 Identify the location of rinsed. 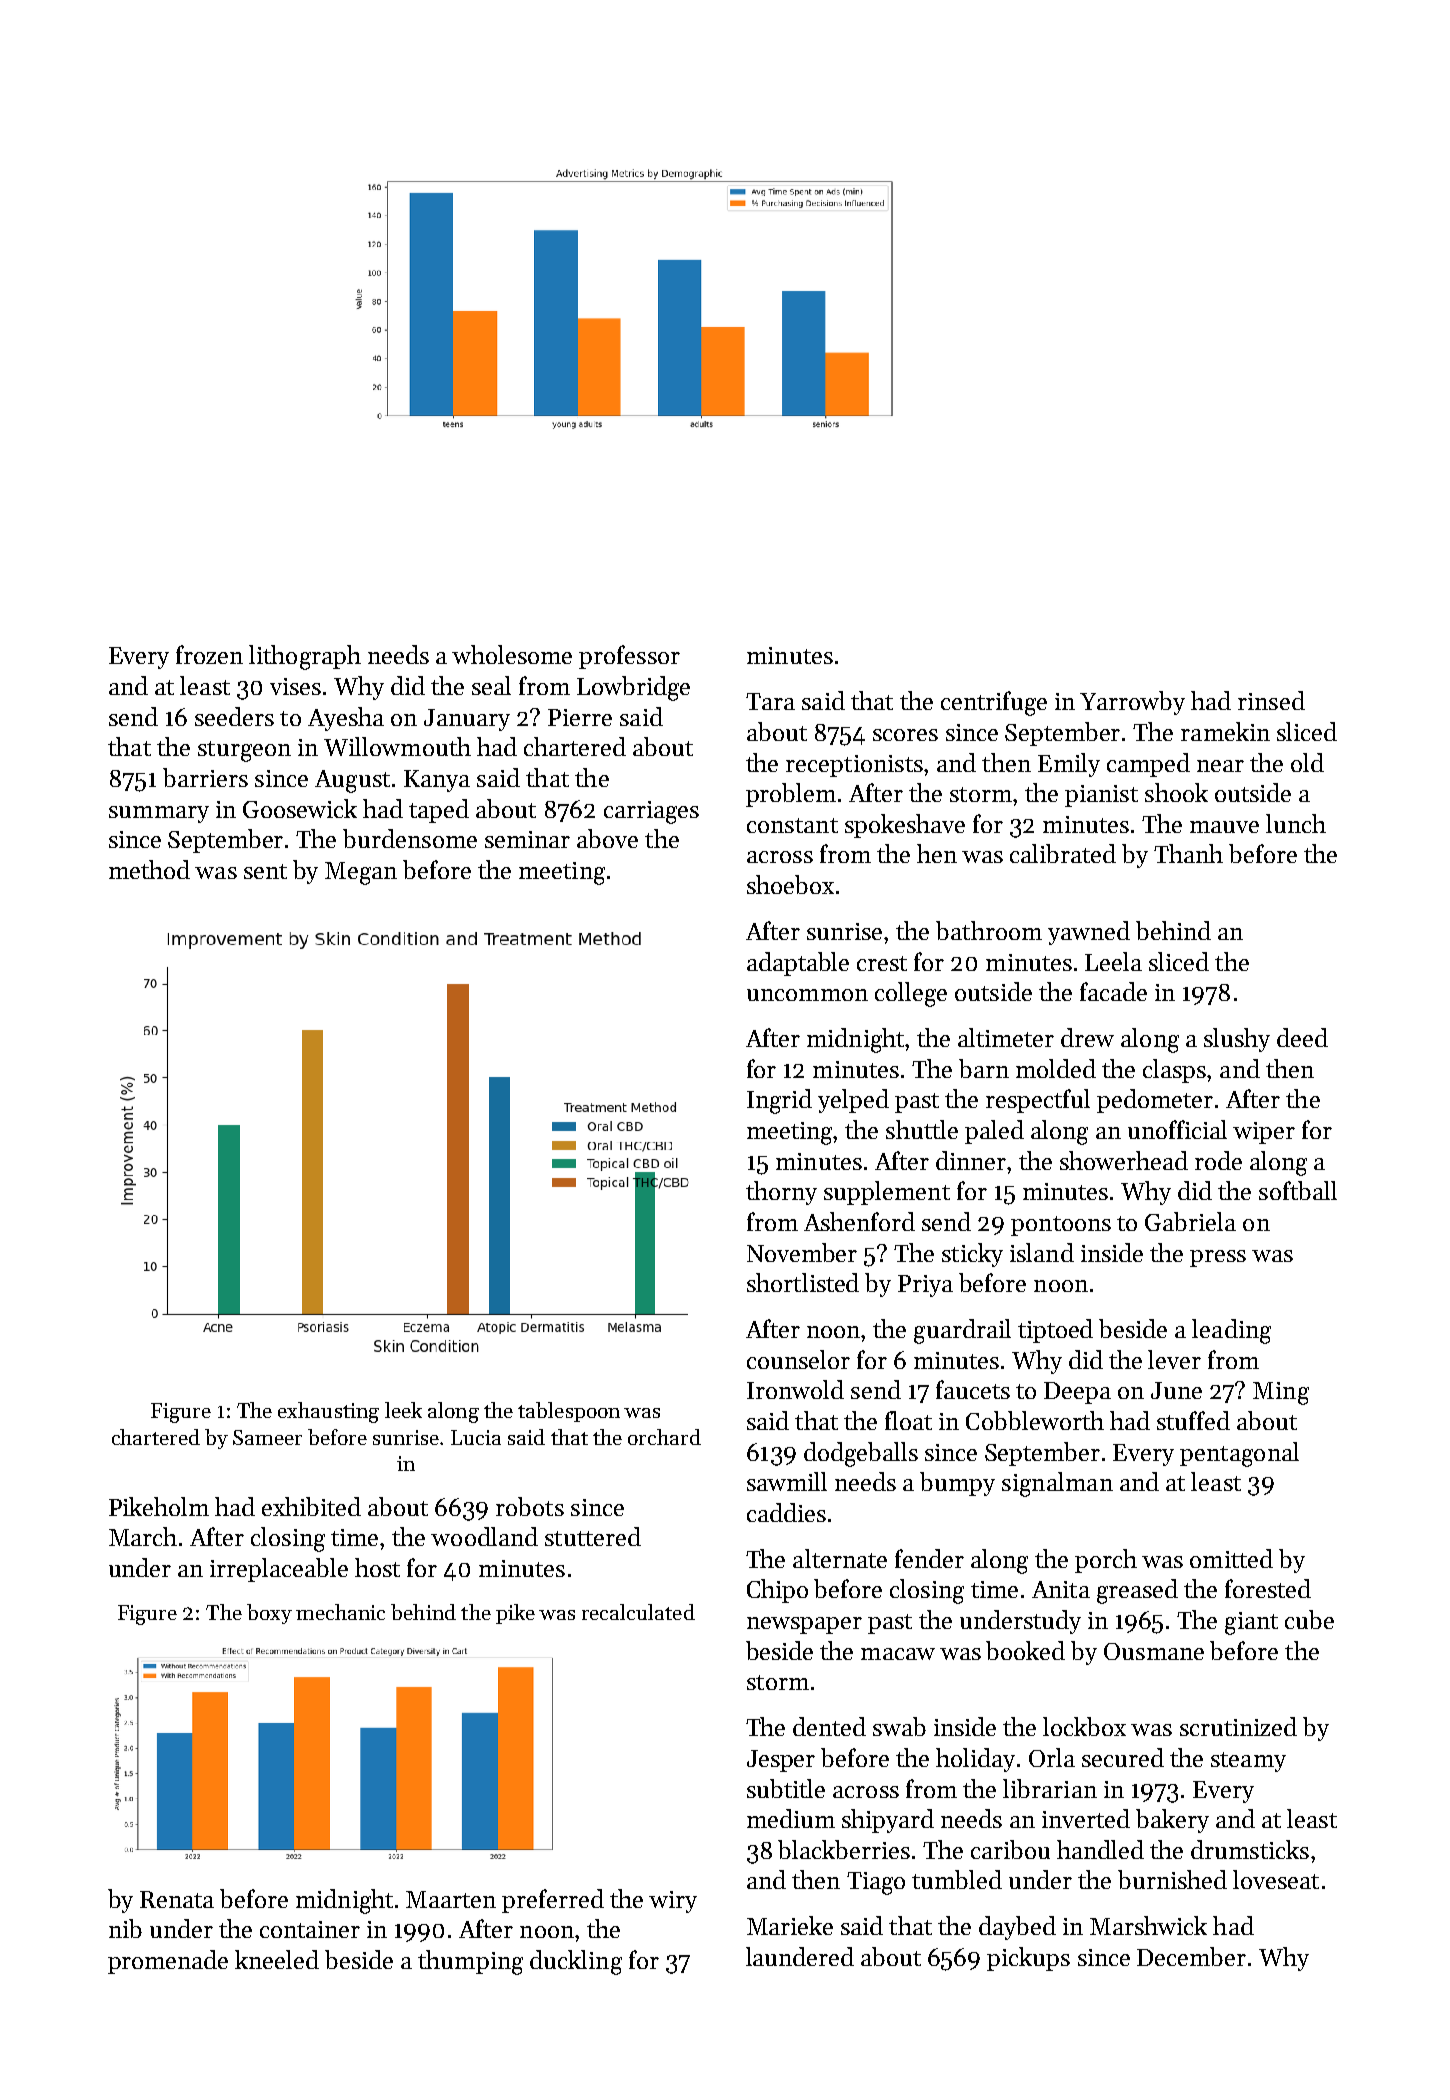
(1271, 700).
